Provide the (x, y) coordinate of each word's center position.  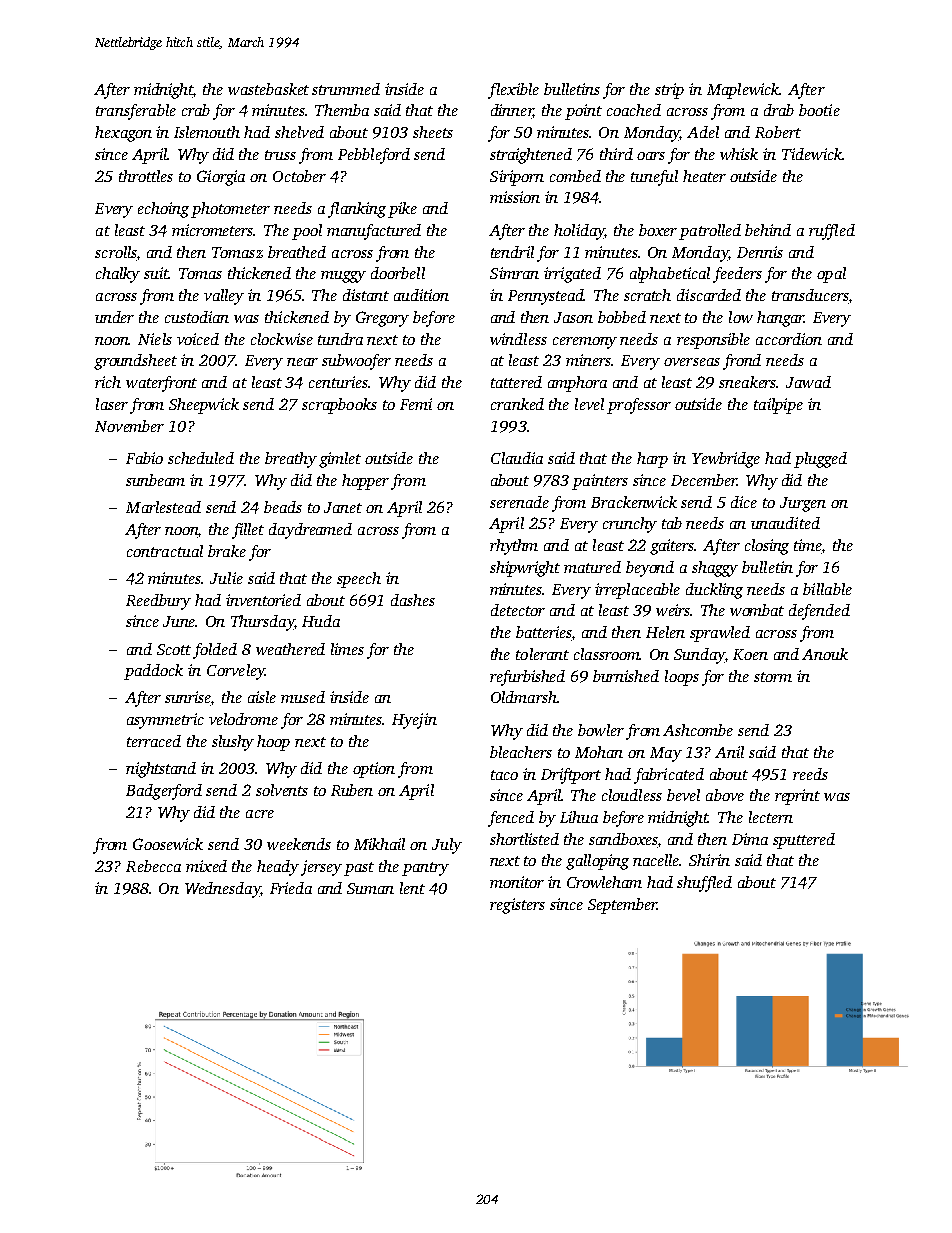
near (302, 362)
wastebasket (268, 89)
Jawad (808, 382)
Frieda (291, 888)
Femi (416, 404)
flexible (513, 91)
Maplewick (743, 91)
